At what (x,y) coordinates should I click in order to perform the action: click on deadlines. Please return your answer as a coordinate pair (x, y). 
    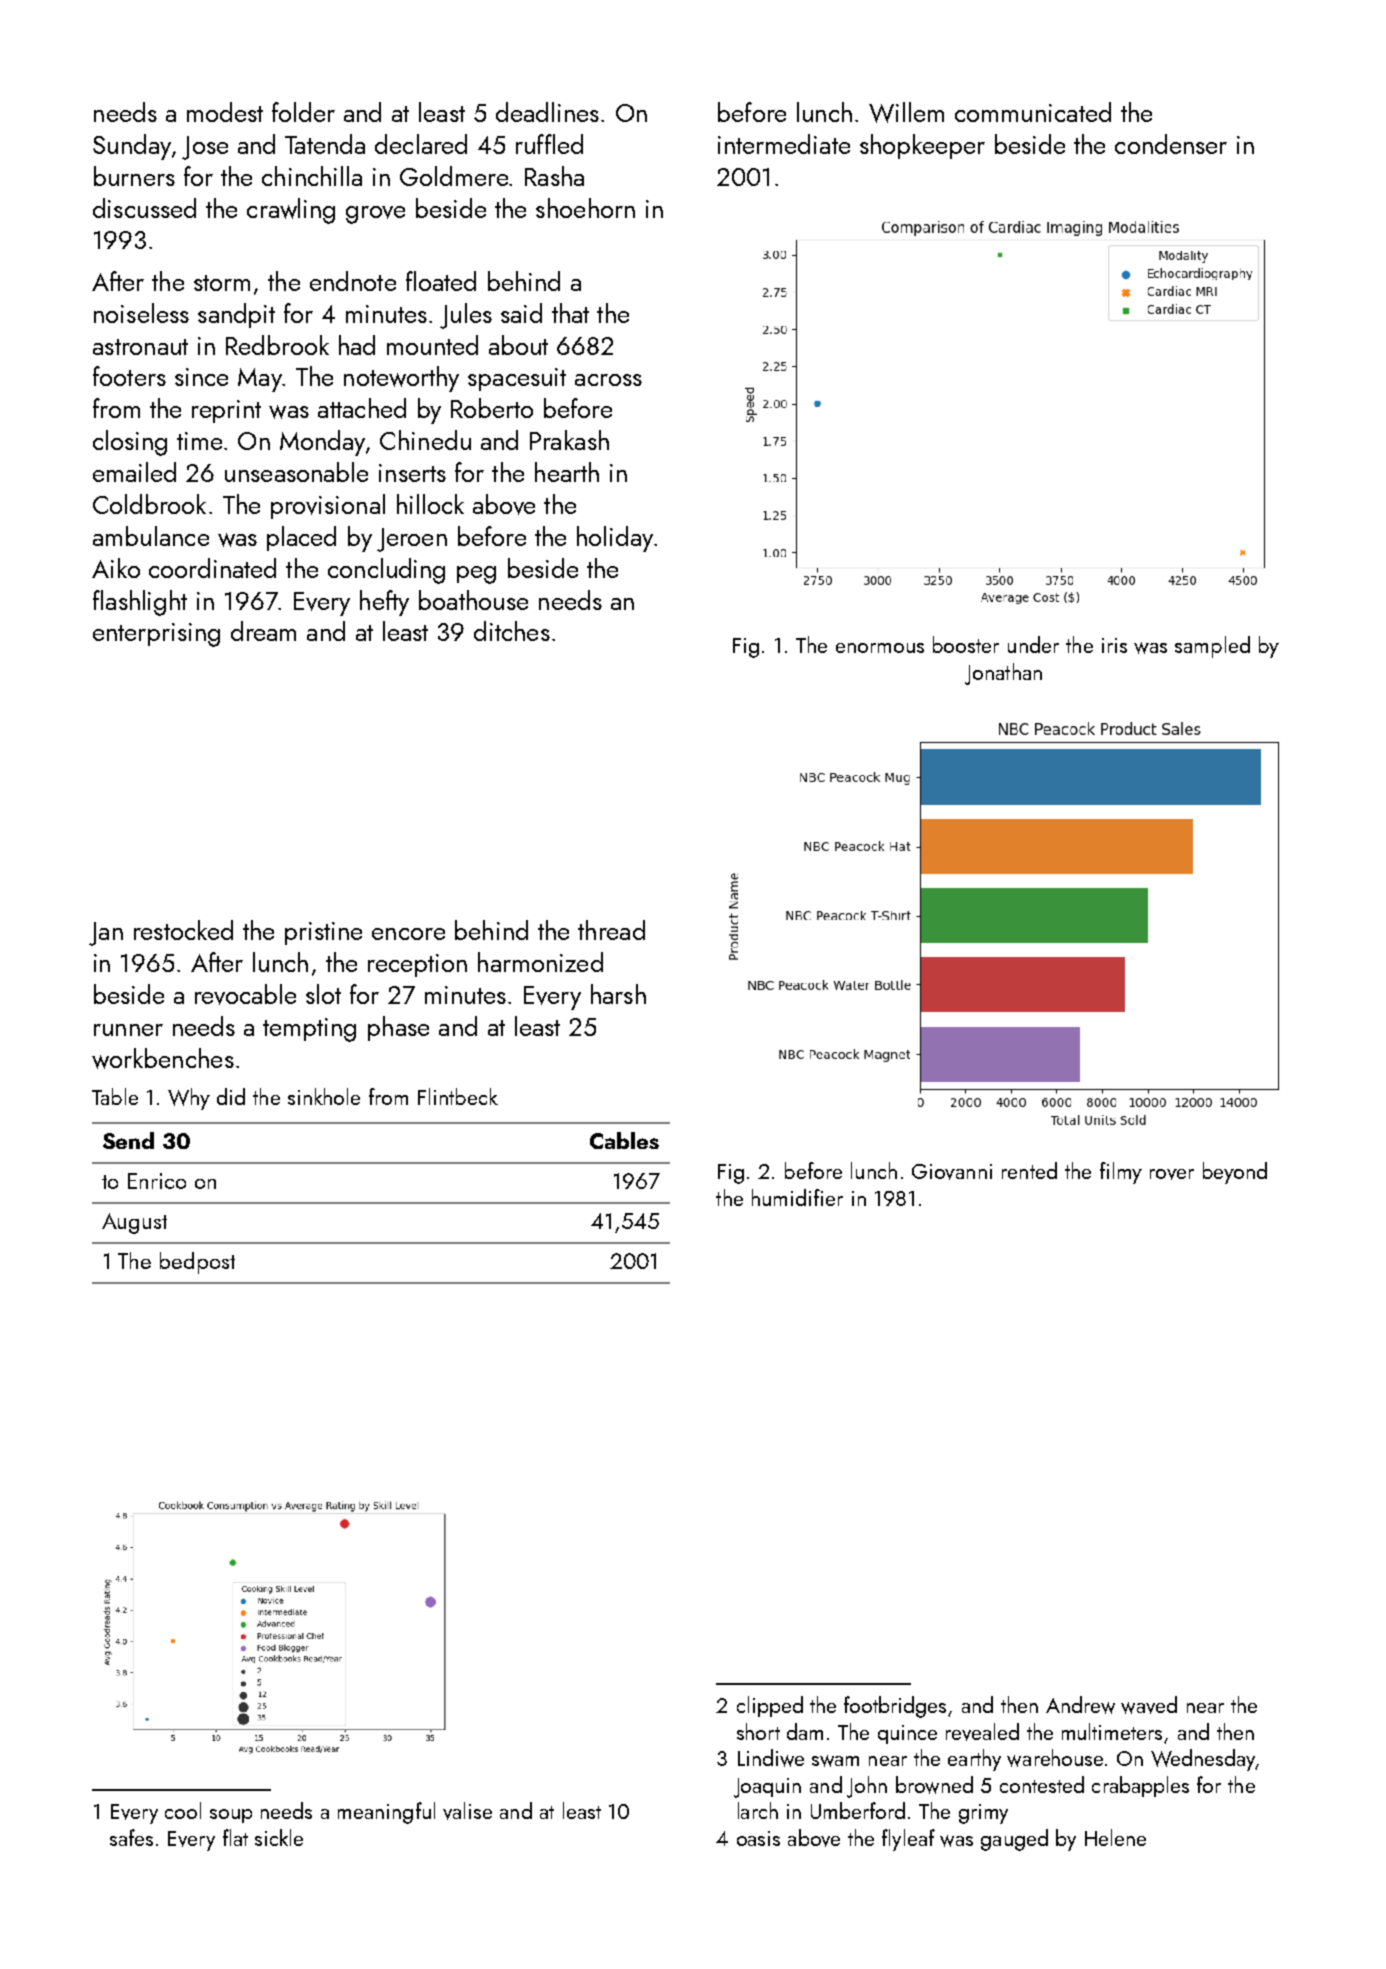
    Looking at the image, I should click on (547, 112).
